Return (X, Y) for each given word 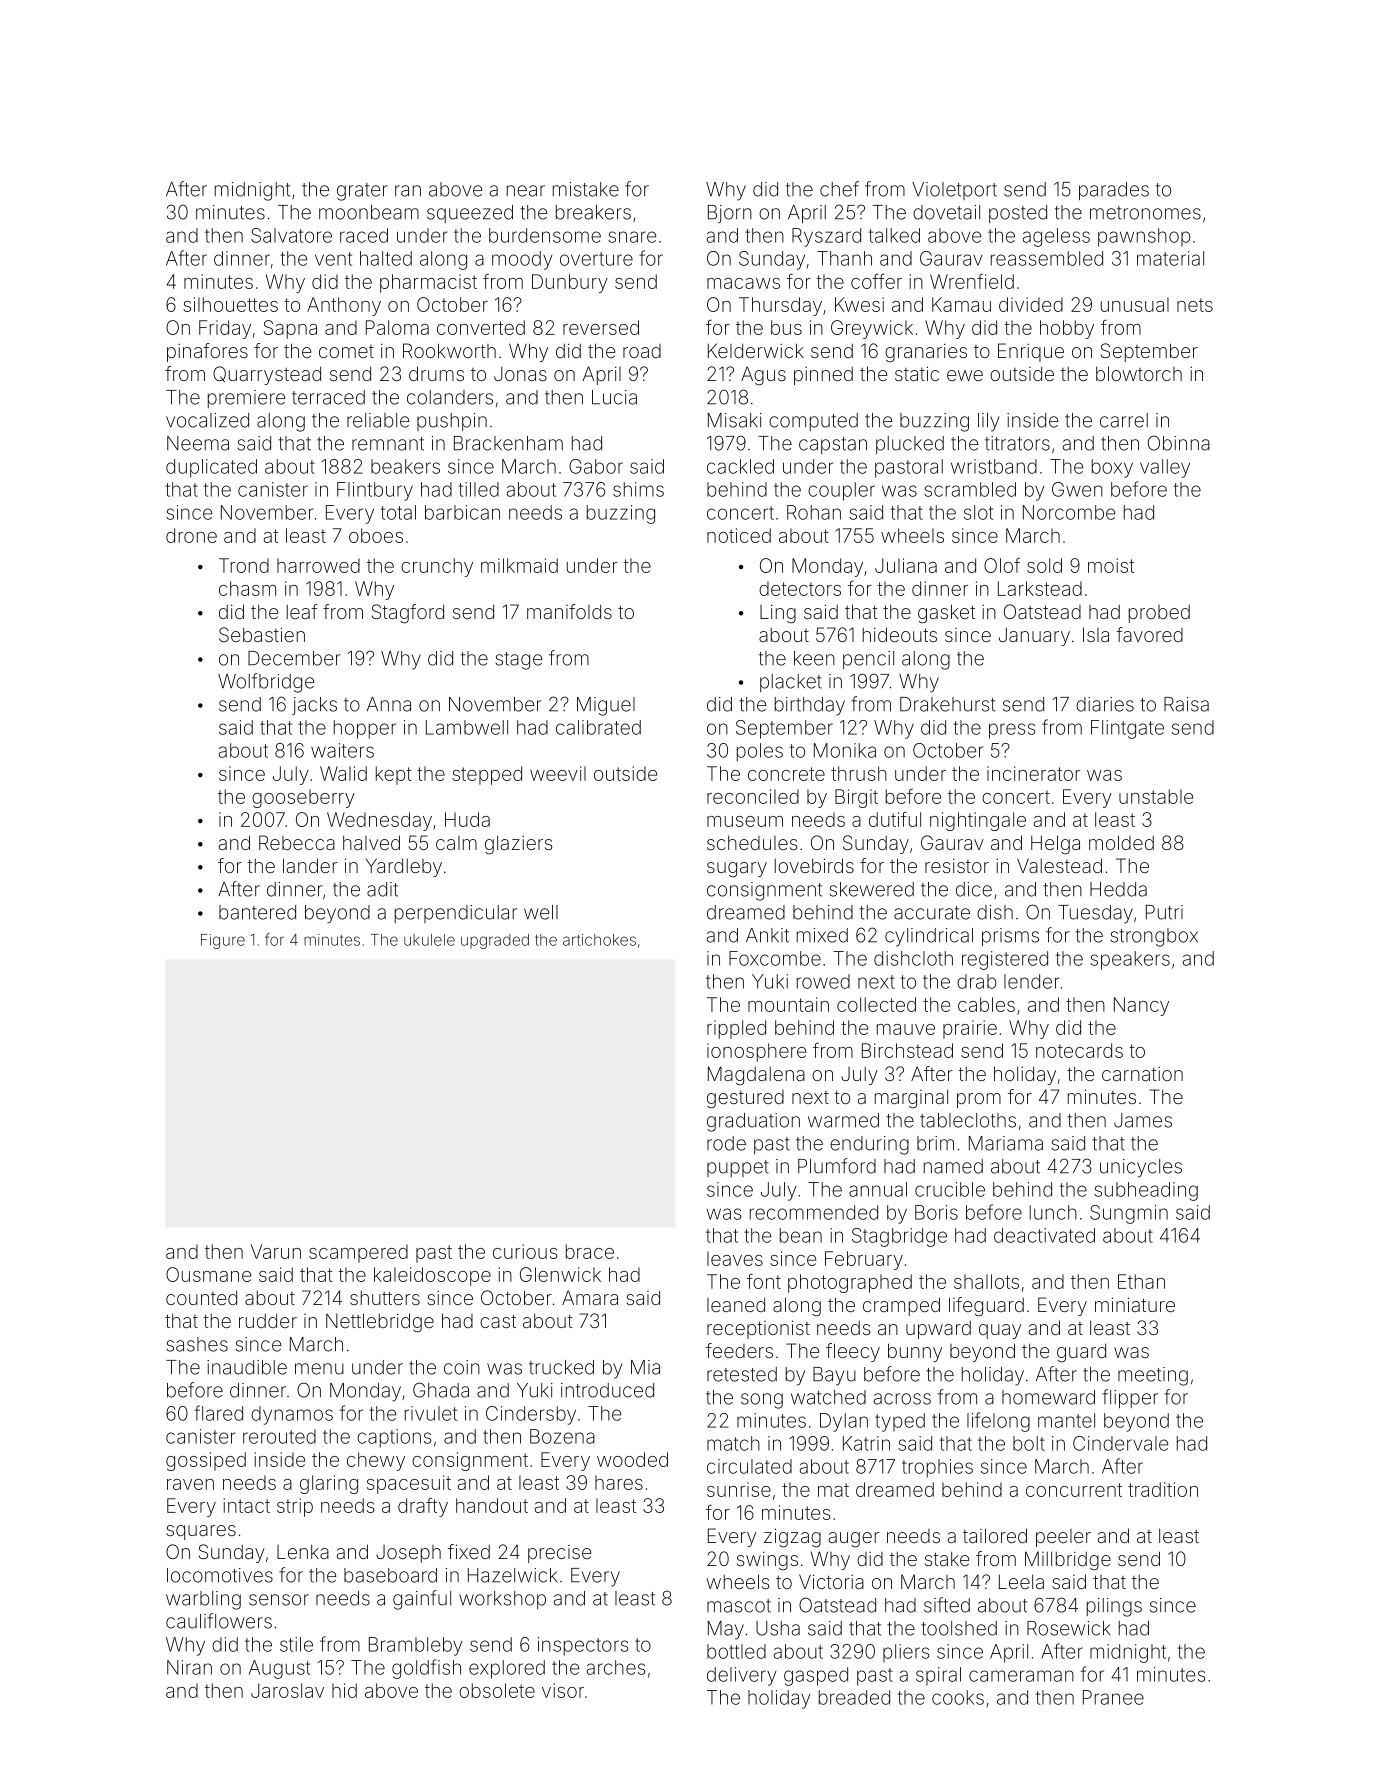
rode (726, 1143)
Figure (223, 941)
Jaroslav (287, 1690)
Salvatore (291, 235)
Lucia (614, 397)
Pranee (1113, 1697)
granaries (926, 352)
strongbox (1154, 937)
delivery (742, 1676)
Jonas (520, 374)
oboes (376, 535)
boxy (1112, 468)
